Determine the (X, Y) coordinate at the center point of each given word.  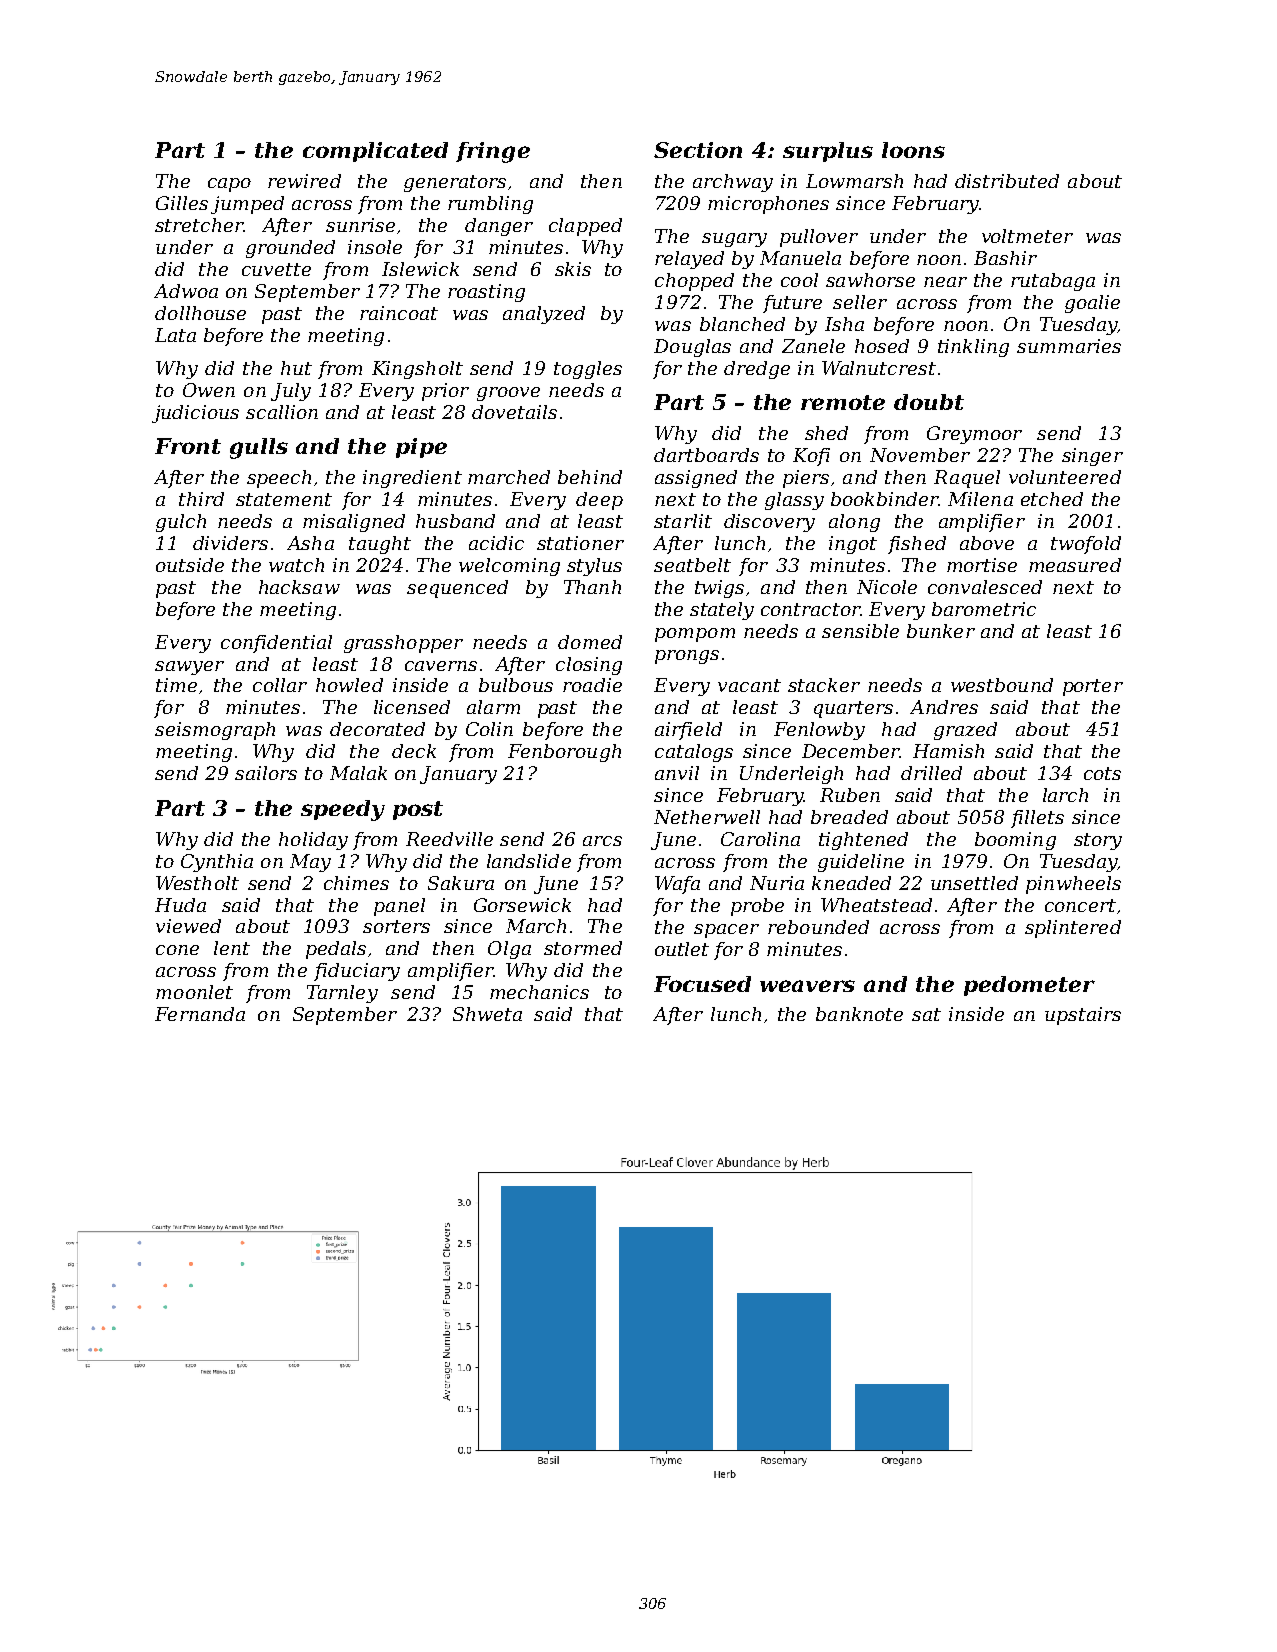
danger (499, 227)
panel (399, 907)
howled (349, 685)
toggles (588, 370)
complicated (375, 152)
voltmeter (1027, 236)
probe (757, 907)
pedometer (1029, 986)
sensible (860, 631)
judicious (195, 414)
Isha (844, 324)
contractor (811, 609)
